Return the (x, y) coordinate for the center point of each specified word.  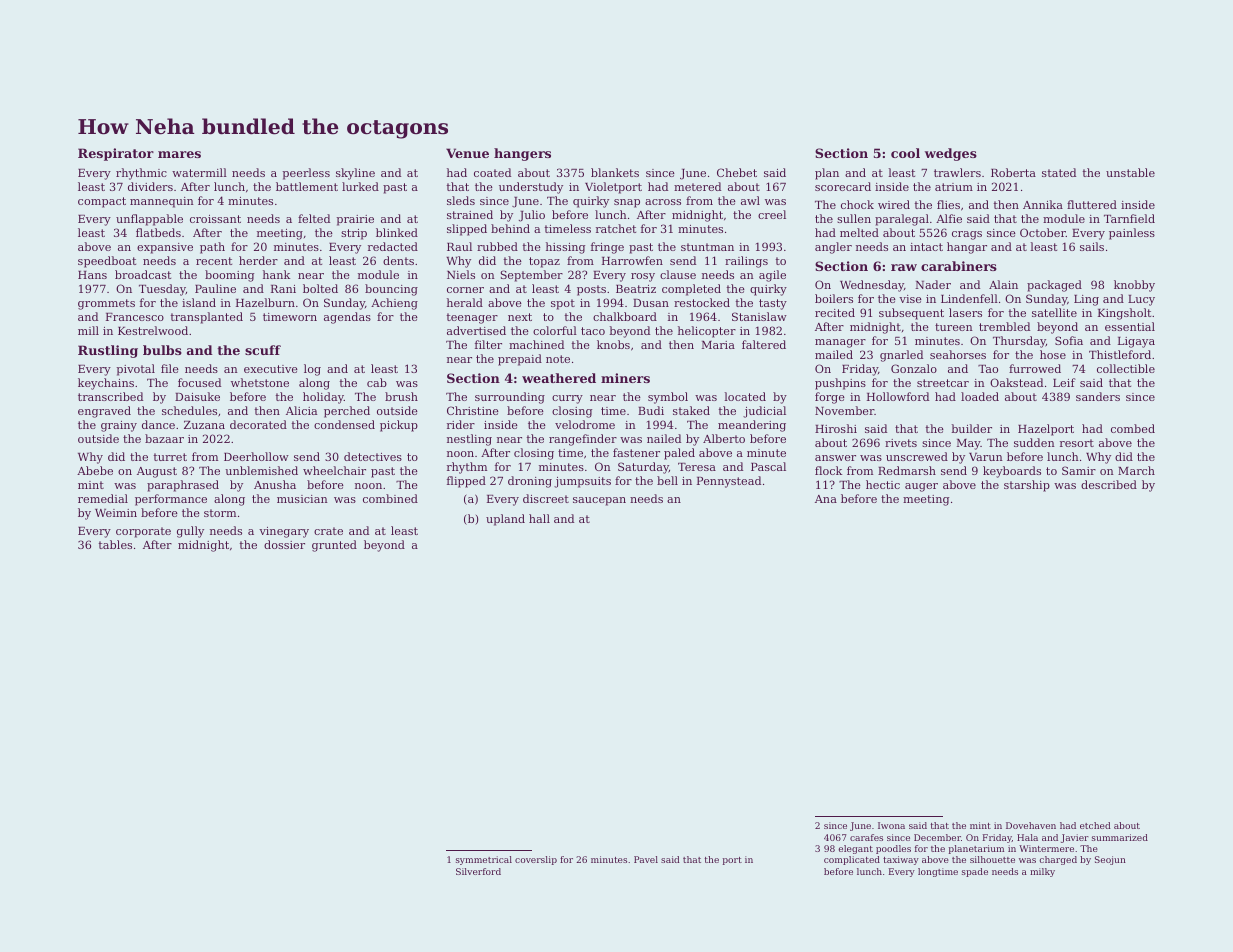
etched (1095, 825)
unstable (1130, 172)
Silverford (478, 871)
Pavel (646, 859)
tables (115, 544)
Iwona (891, 825)
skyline (355, 174)
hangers (522, 154)
